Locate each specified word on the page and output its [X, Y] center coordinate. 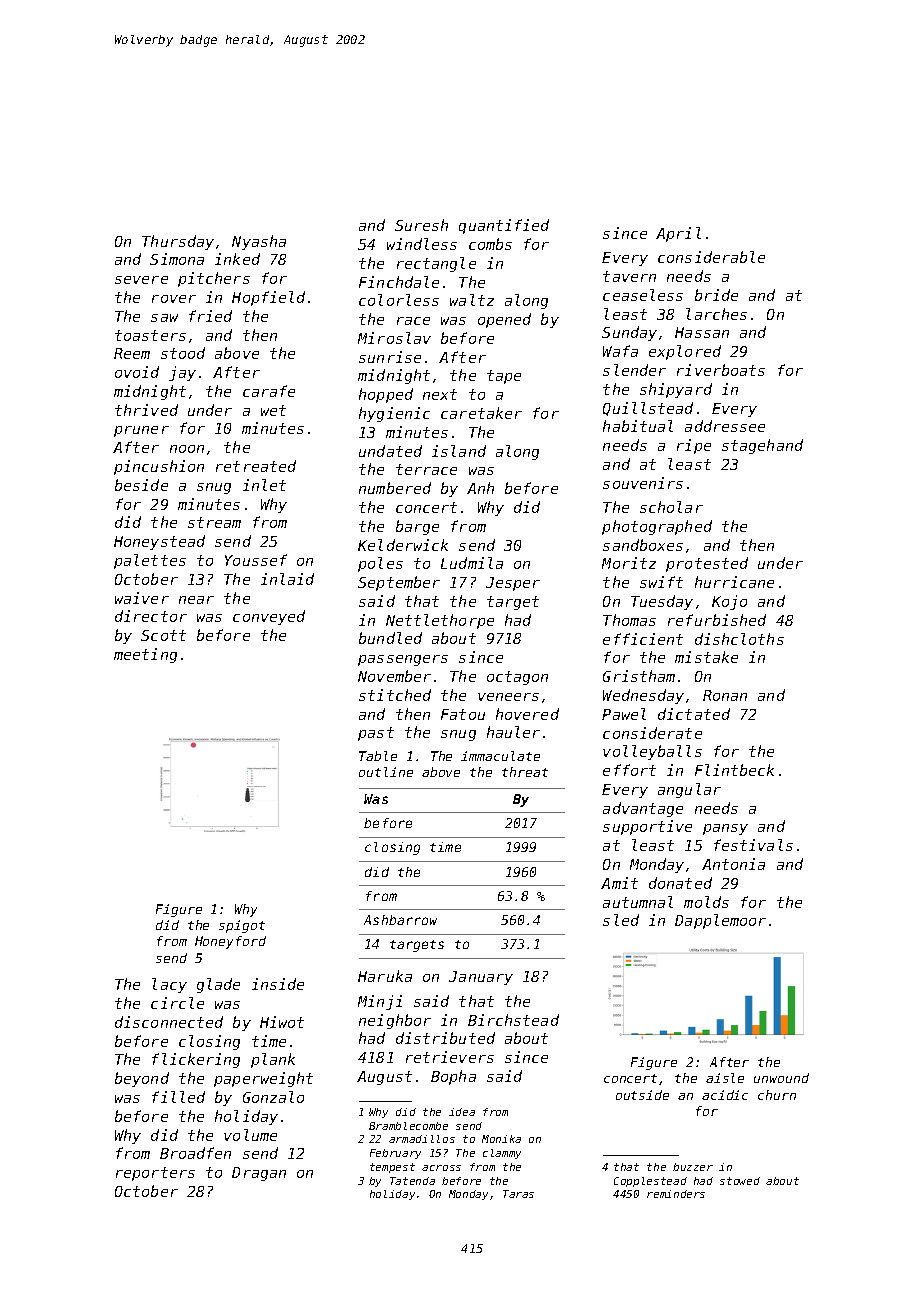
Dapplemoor [720, 921]
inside [278, 984]
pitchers [214, 279]
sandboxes [643, 545]
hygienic [394, 414]
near [196, 600]
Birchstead [513, 1020]
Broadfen [195, 1153]
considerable [711, 257]
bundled [390, 638]
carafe [269, 391]
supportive [647, 827]
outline [386, 772]
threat [525, 772]
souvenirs [643, 483]
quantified [504, 226]
